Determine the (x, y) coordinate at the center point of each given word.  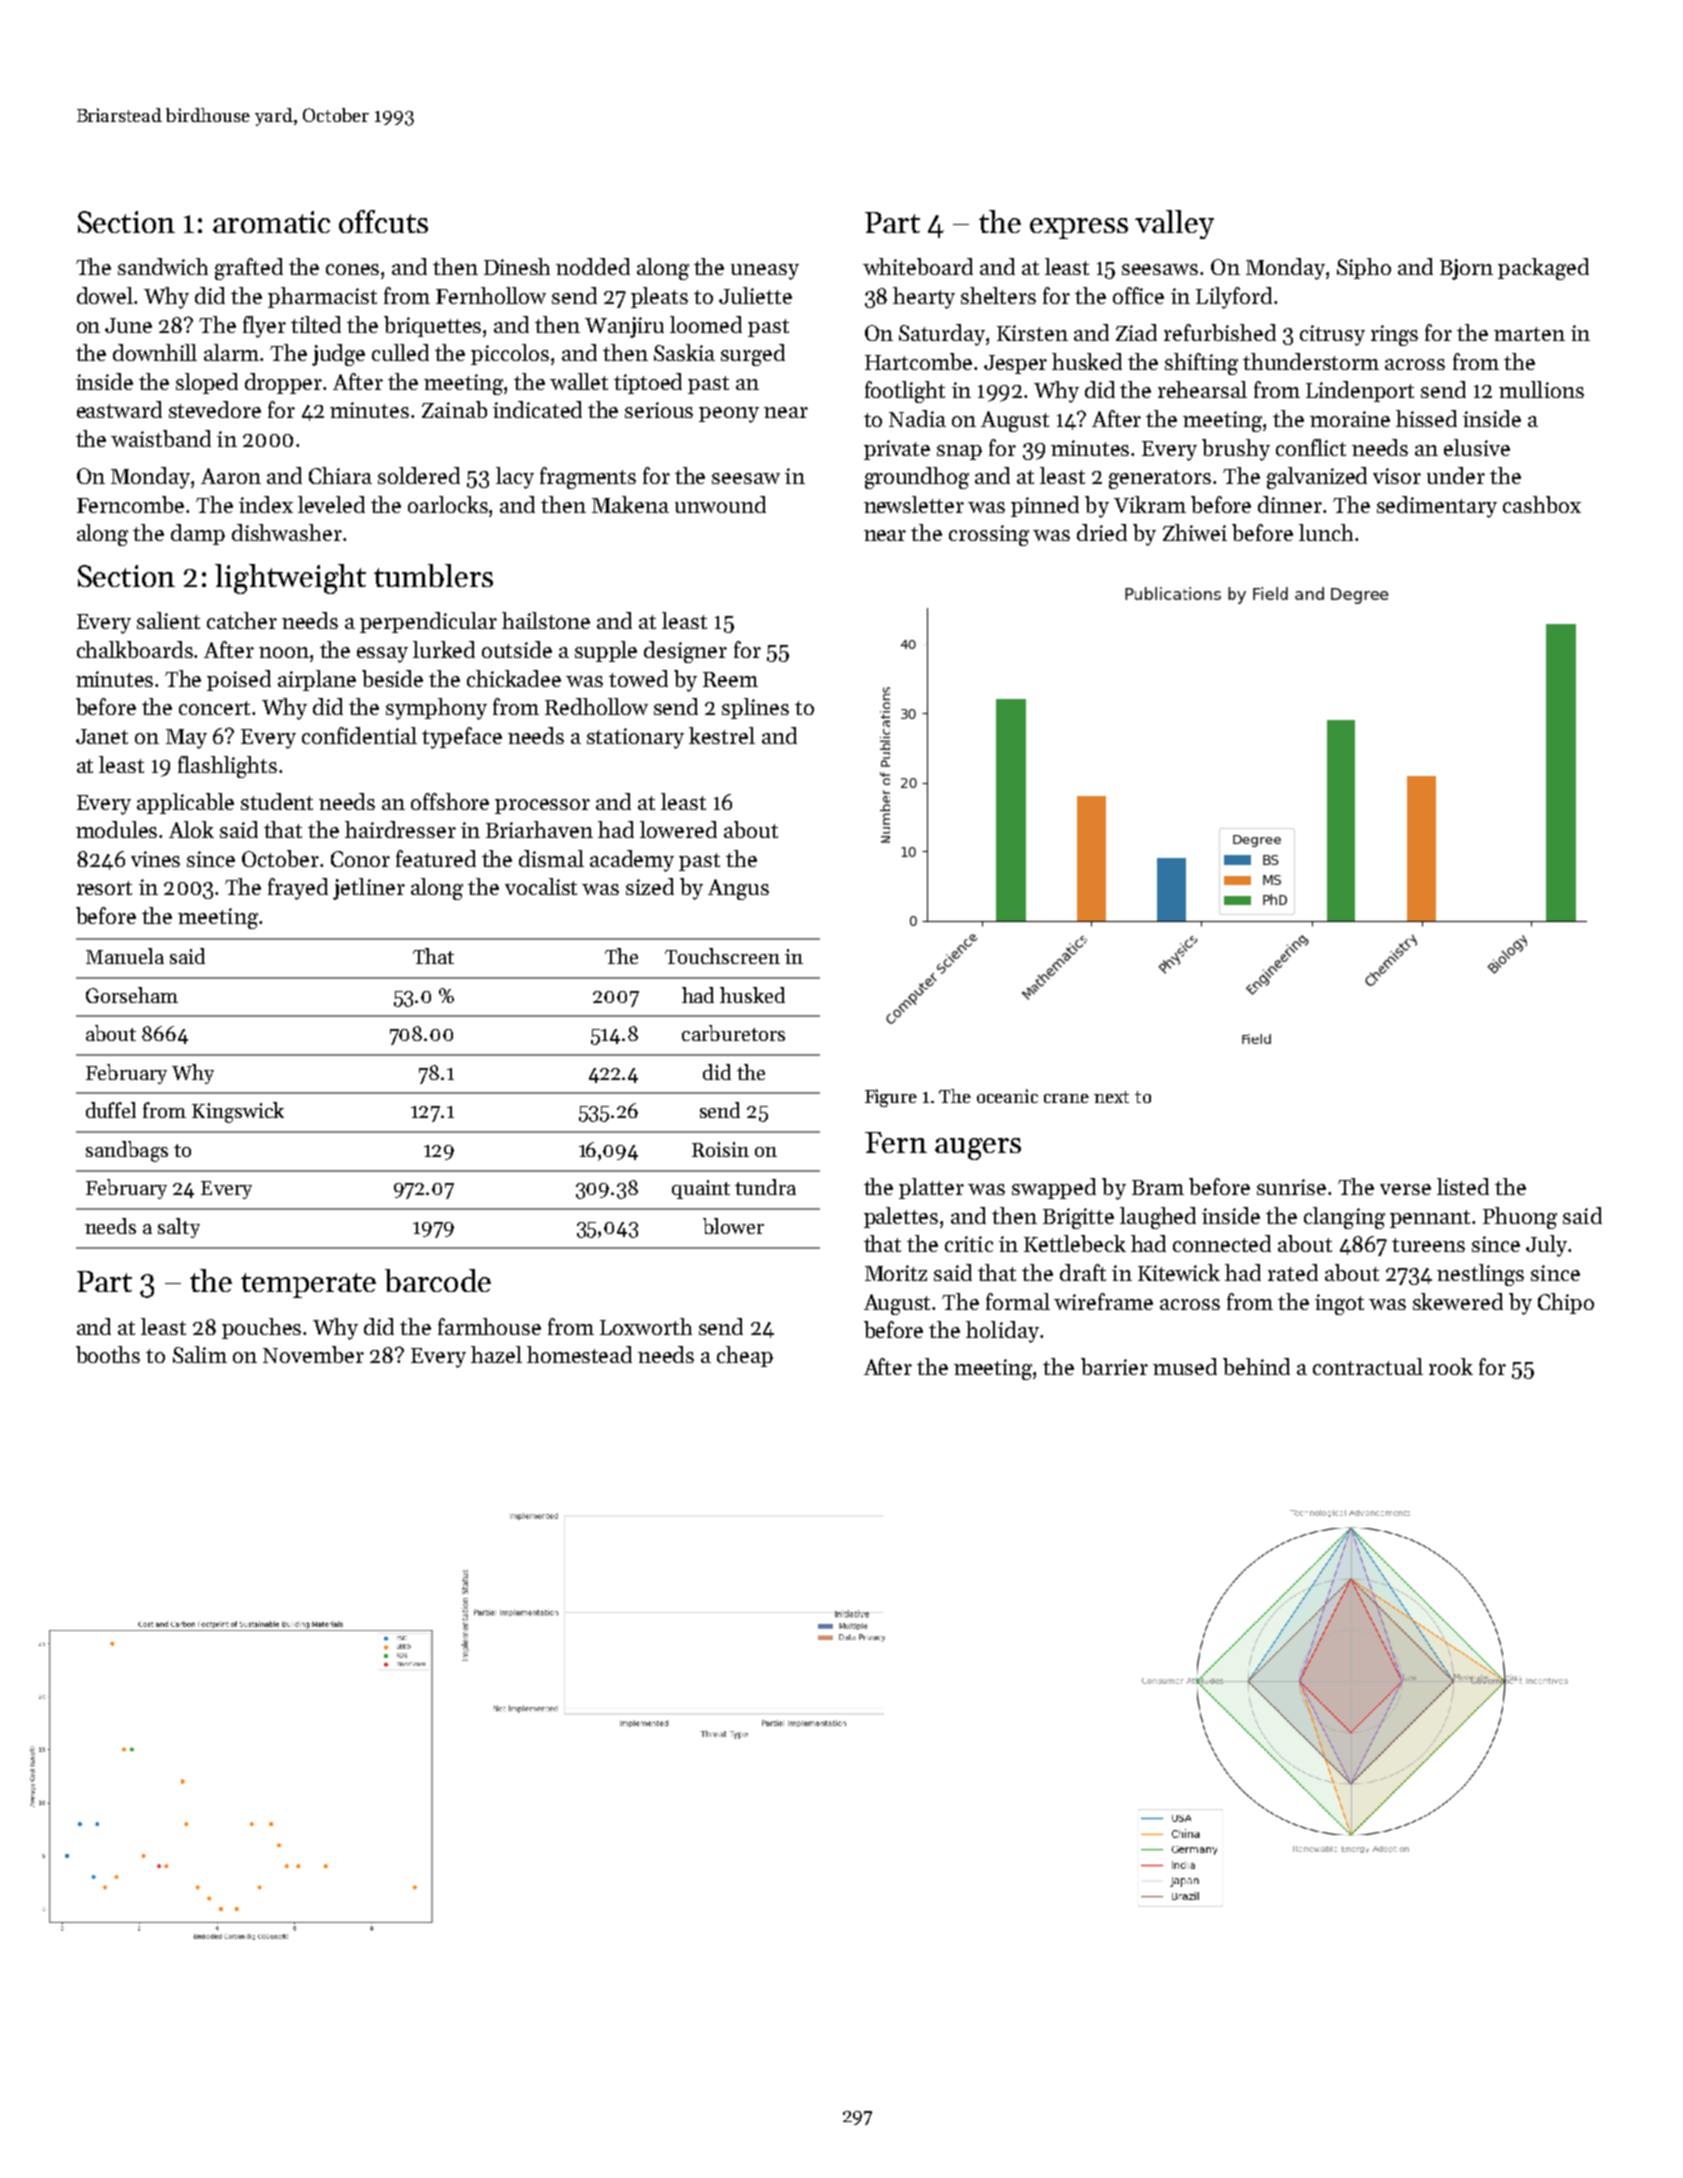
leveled (331, 504)
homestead (579, 1354)
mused (1185, 1366)
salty (179, 1228)
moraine (1350, 419)
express (1079, 228)
